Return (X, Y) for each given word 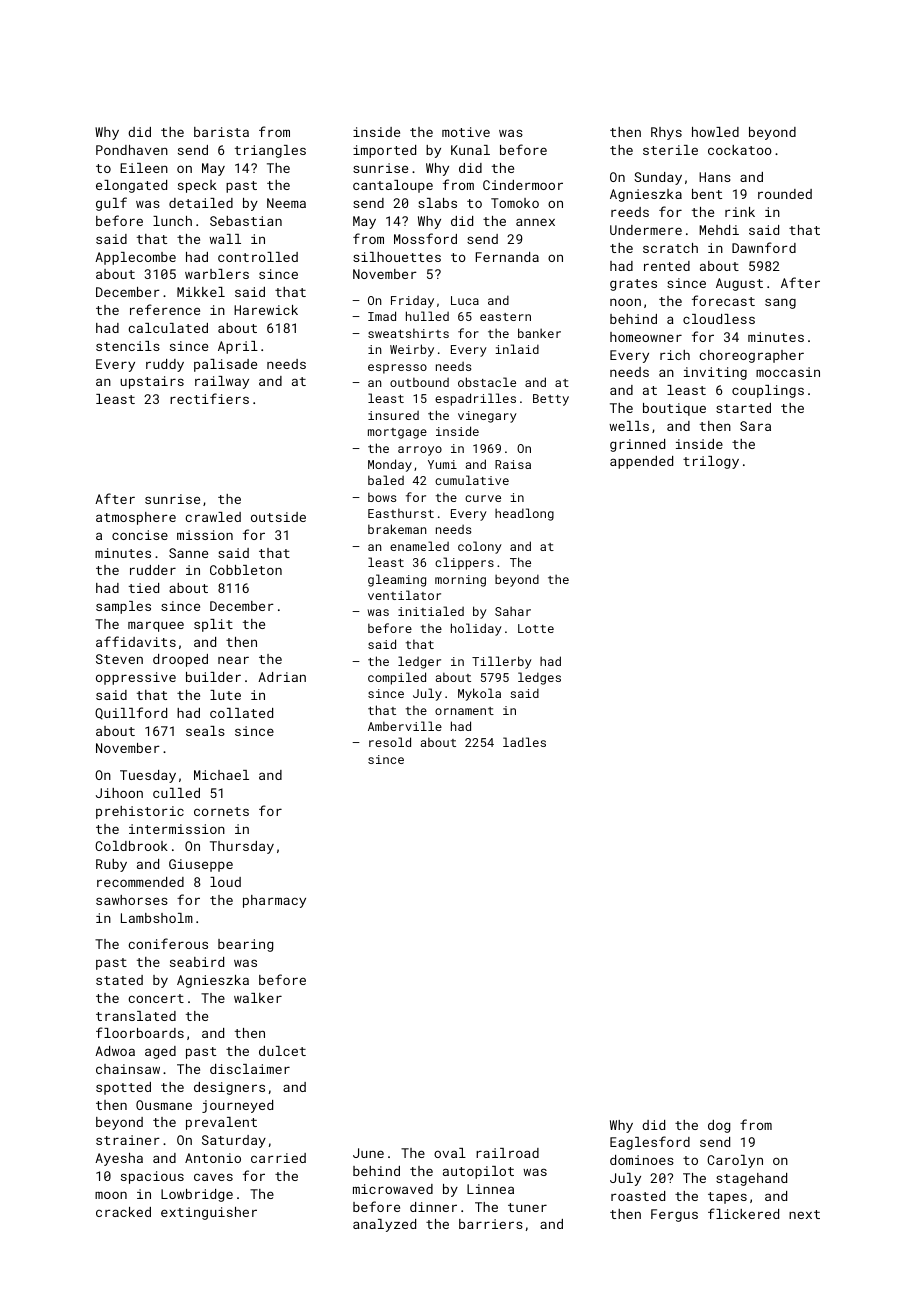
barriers (491, 1224)
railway (222, 382)
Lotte (536, 628)
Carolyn (735, 1161)
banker (539, 333)
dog (719, 1126)
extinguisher (209, 1213)
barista (221, 132)
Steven (119, 659)
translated (136, 1016)
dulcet (282, 1051)
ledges (539, 678)
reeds (630, 212)
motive (466, 132)
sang (780, 303)
